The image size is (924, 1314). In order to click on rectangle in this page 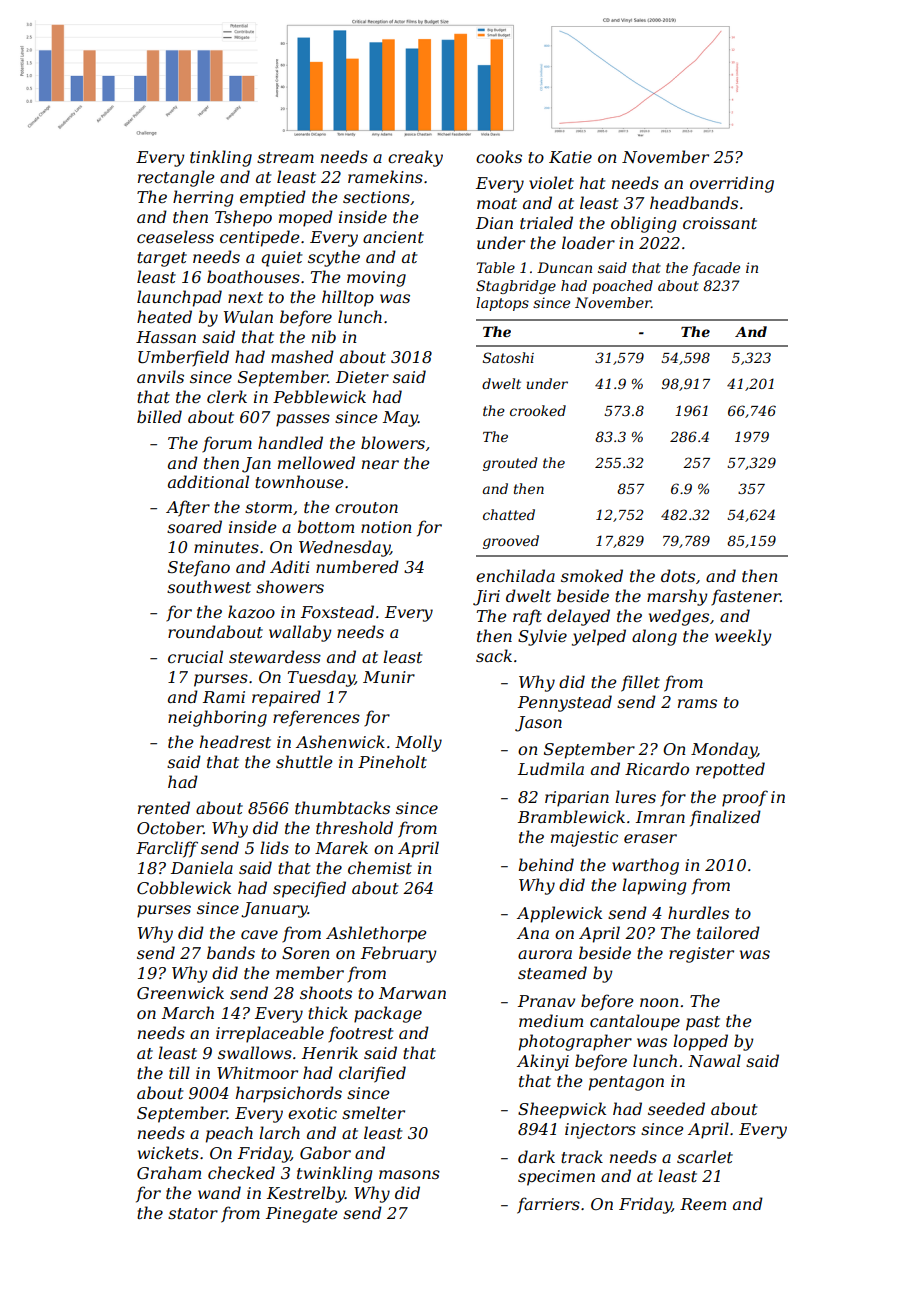, I will do `click(176, 178)`.
